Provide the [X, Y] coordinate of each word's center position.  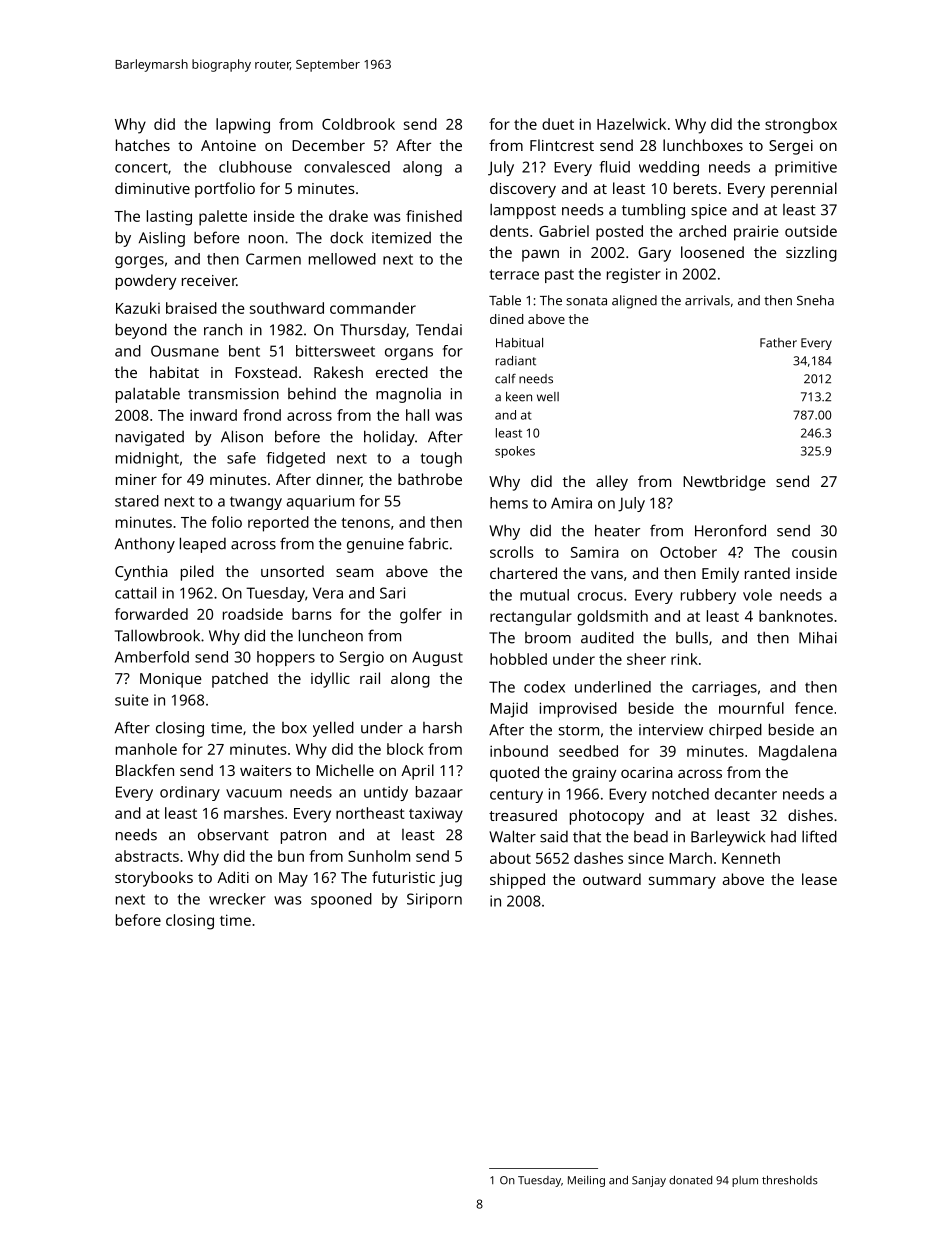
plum [745, 1181]
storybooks [154, 879]
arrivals [707, 300]
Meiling [586, 1181]
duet [558, 124]
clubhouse [255, 167]
